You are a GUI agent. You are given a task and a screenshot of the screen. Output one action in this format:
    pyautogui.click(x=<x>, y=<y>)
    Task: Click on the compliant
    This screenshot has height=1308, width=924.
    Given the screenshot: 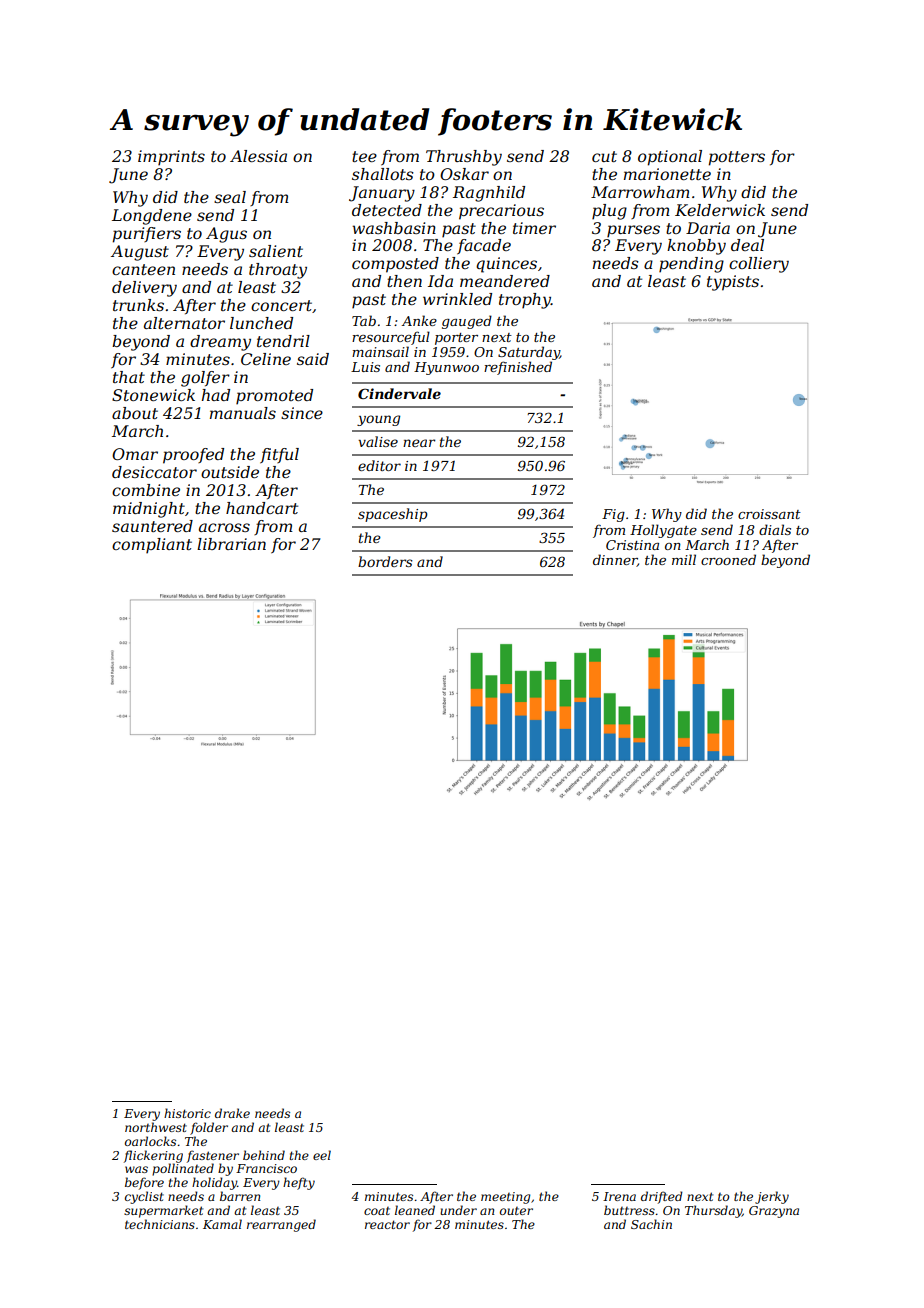 What is the action you would take?
    pyautogui.click(x=152, y=546)
